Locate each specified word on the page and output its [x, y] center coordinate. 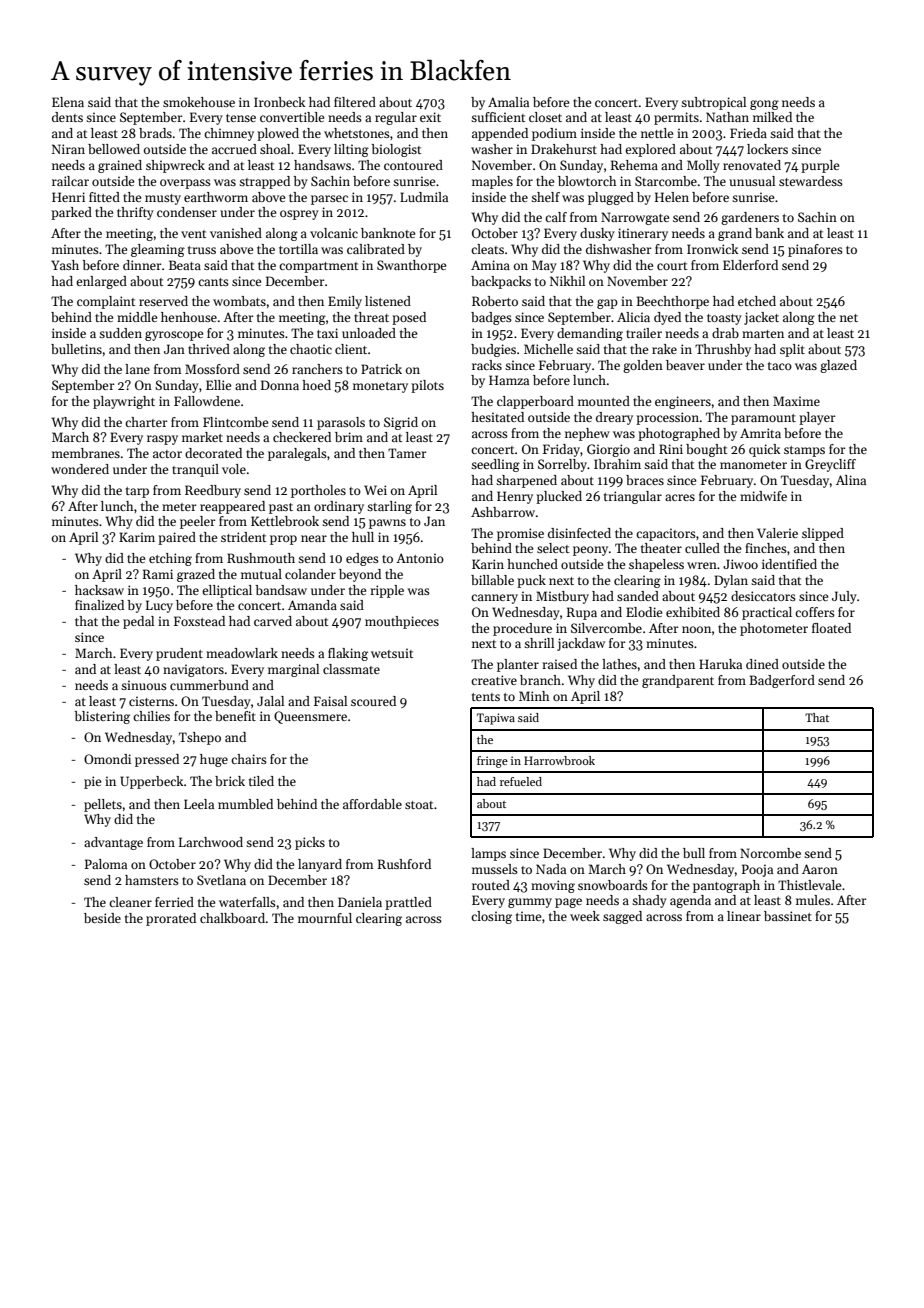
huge [214, 760]
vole [234, 469]
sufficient [498, 117]
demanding [590, 334]
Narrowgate [635, 218]
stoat [419, 805]
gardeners [750, 218]
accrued [234, 149]
